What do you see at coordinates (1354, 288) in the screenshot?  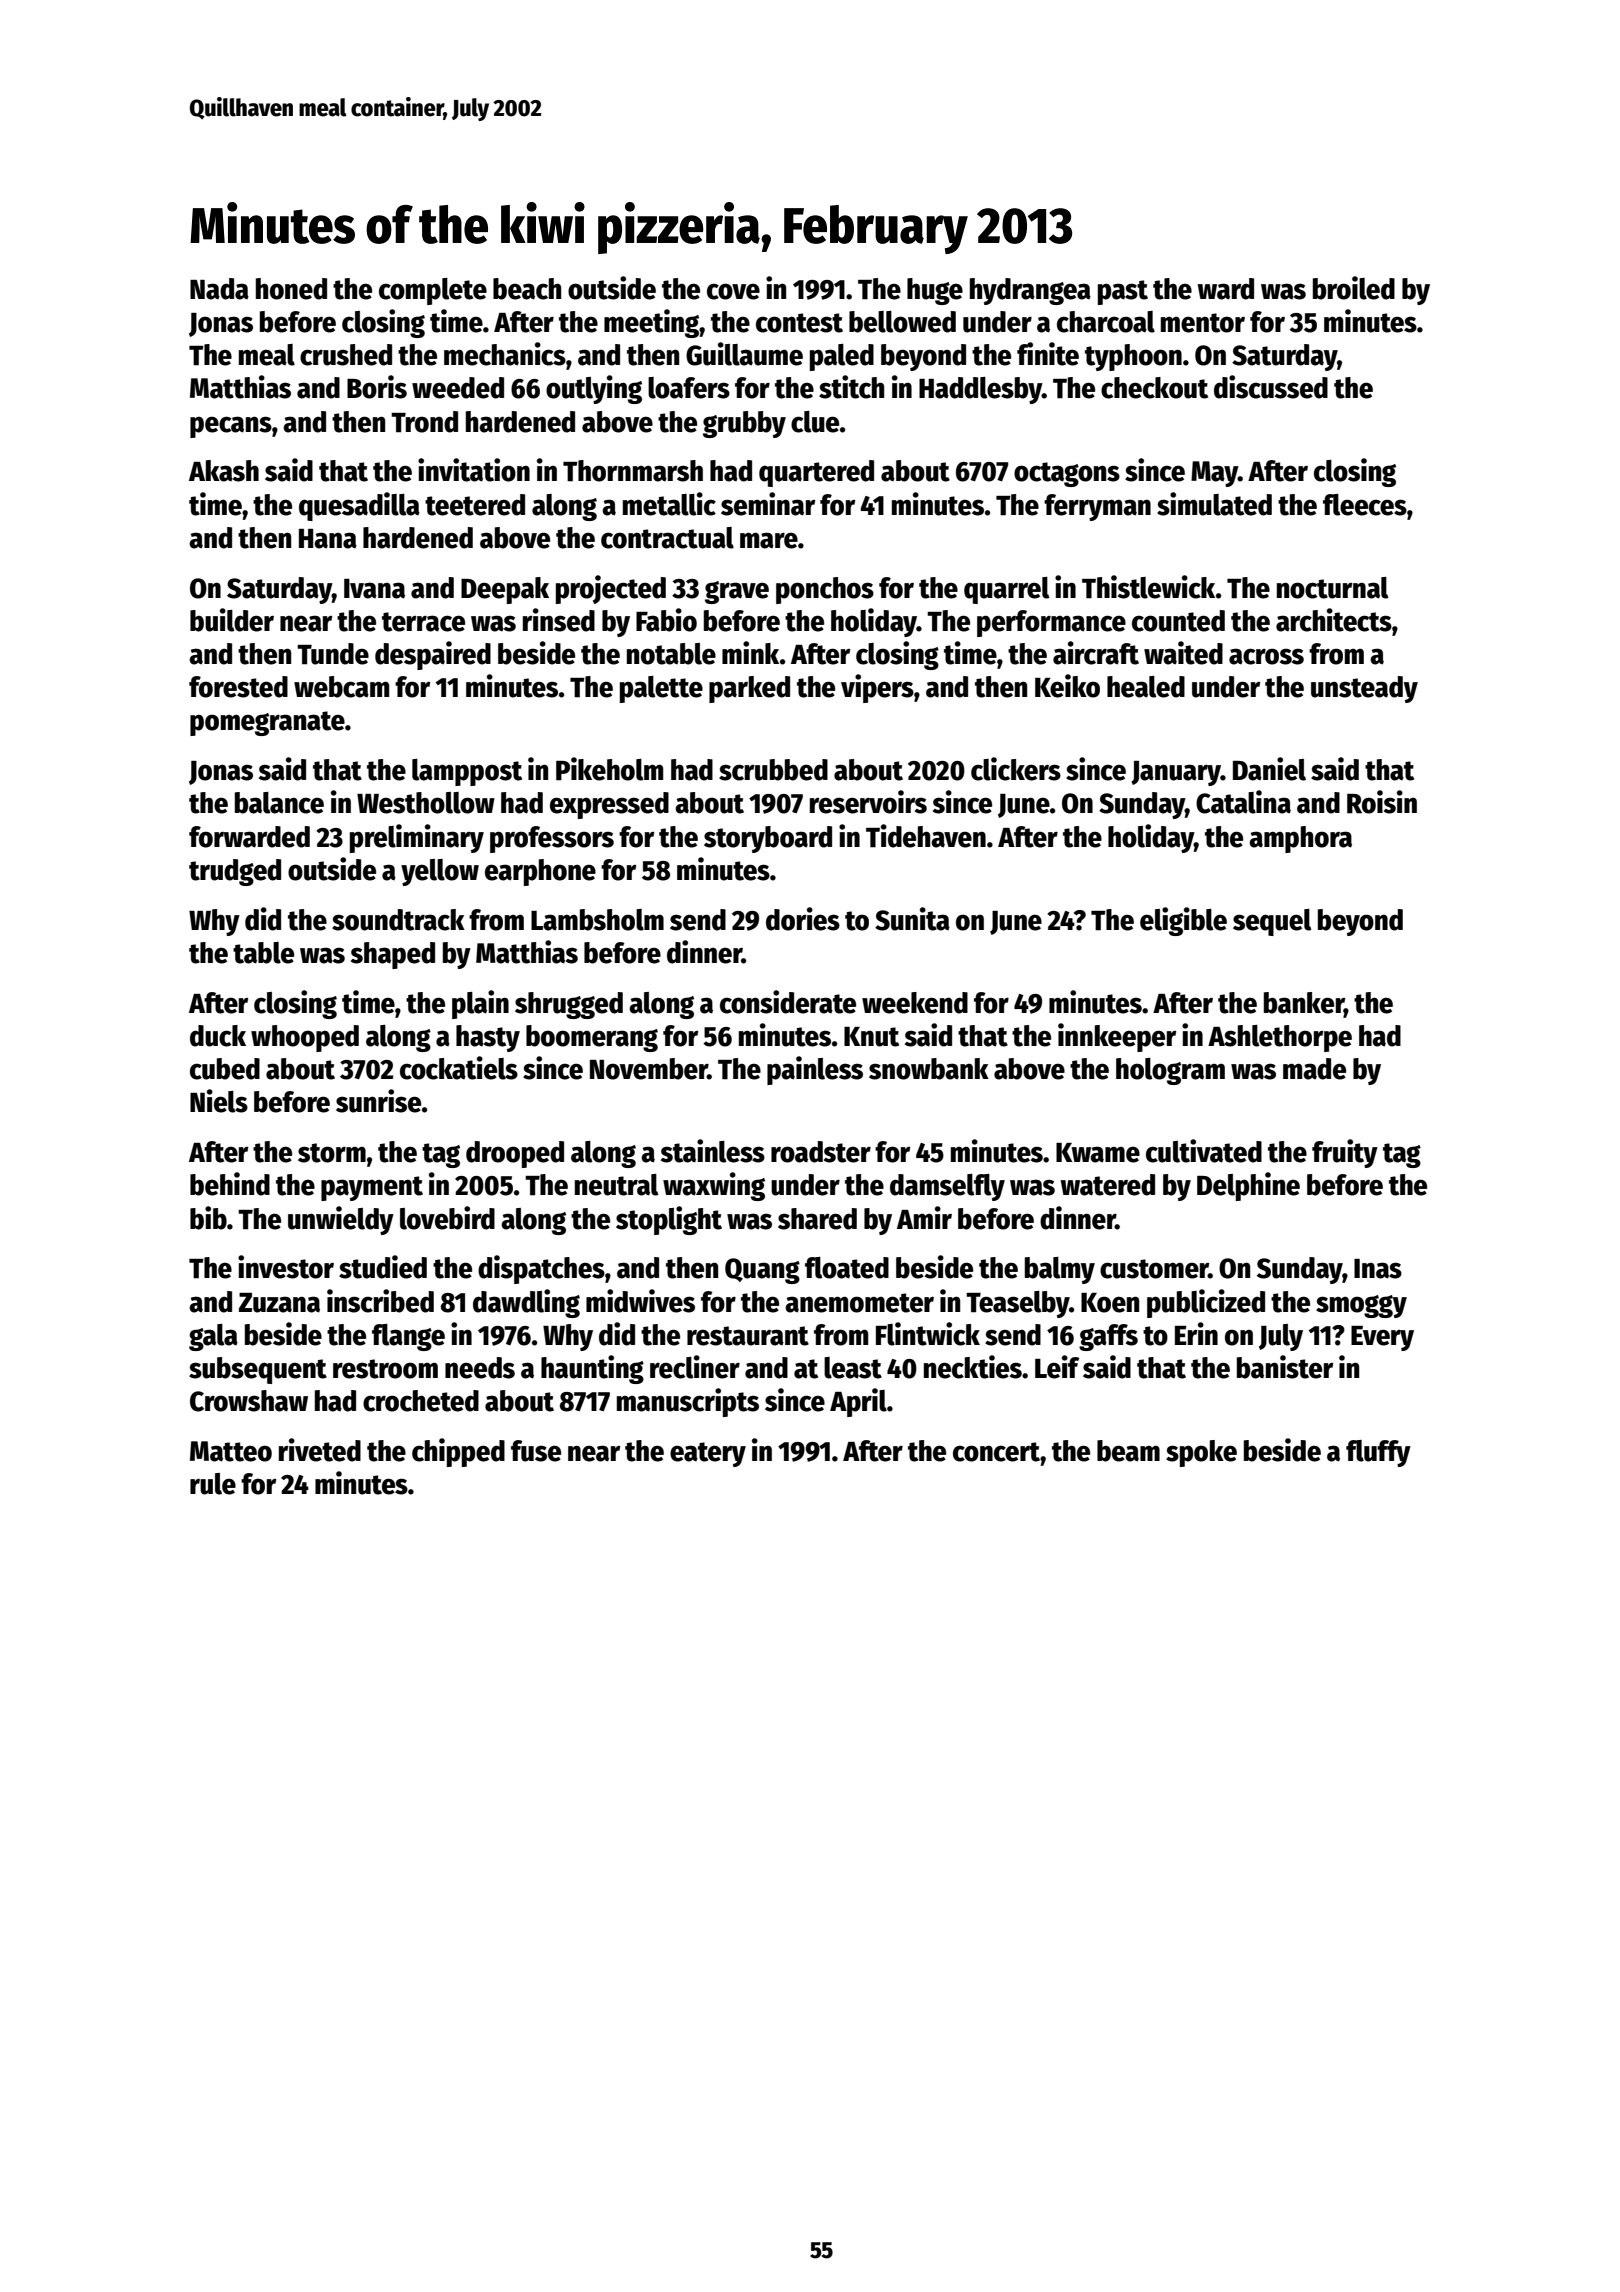 I see `broiled` at bounding box center [1354, 288].
